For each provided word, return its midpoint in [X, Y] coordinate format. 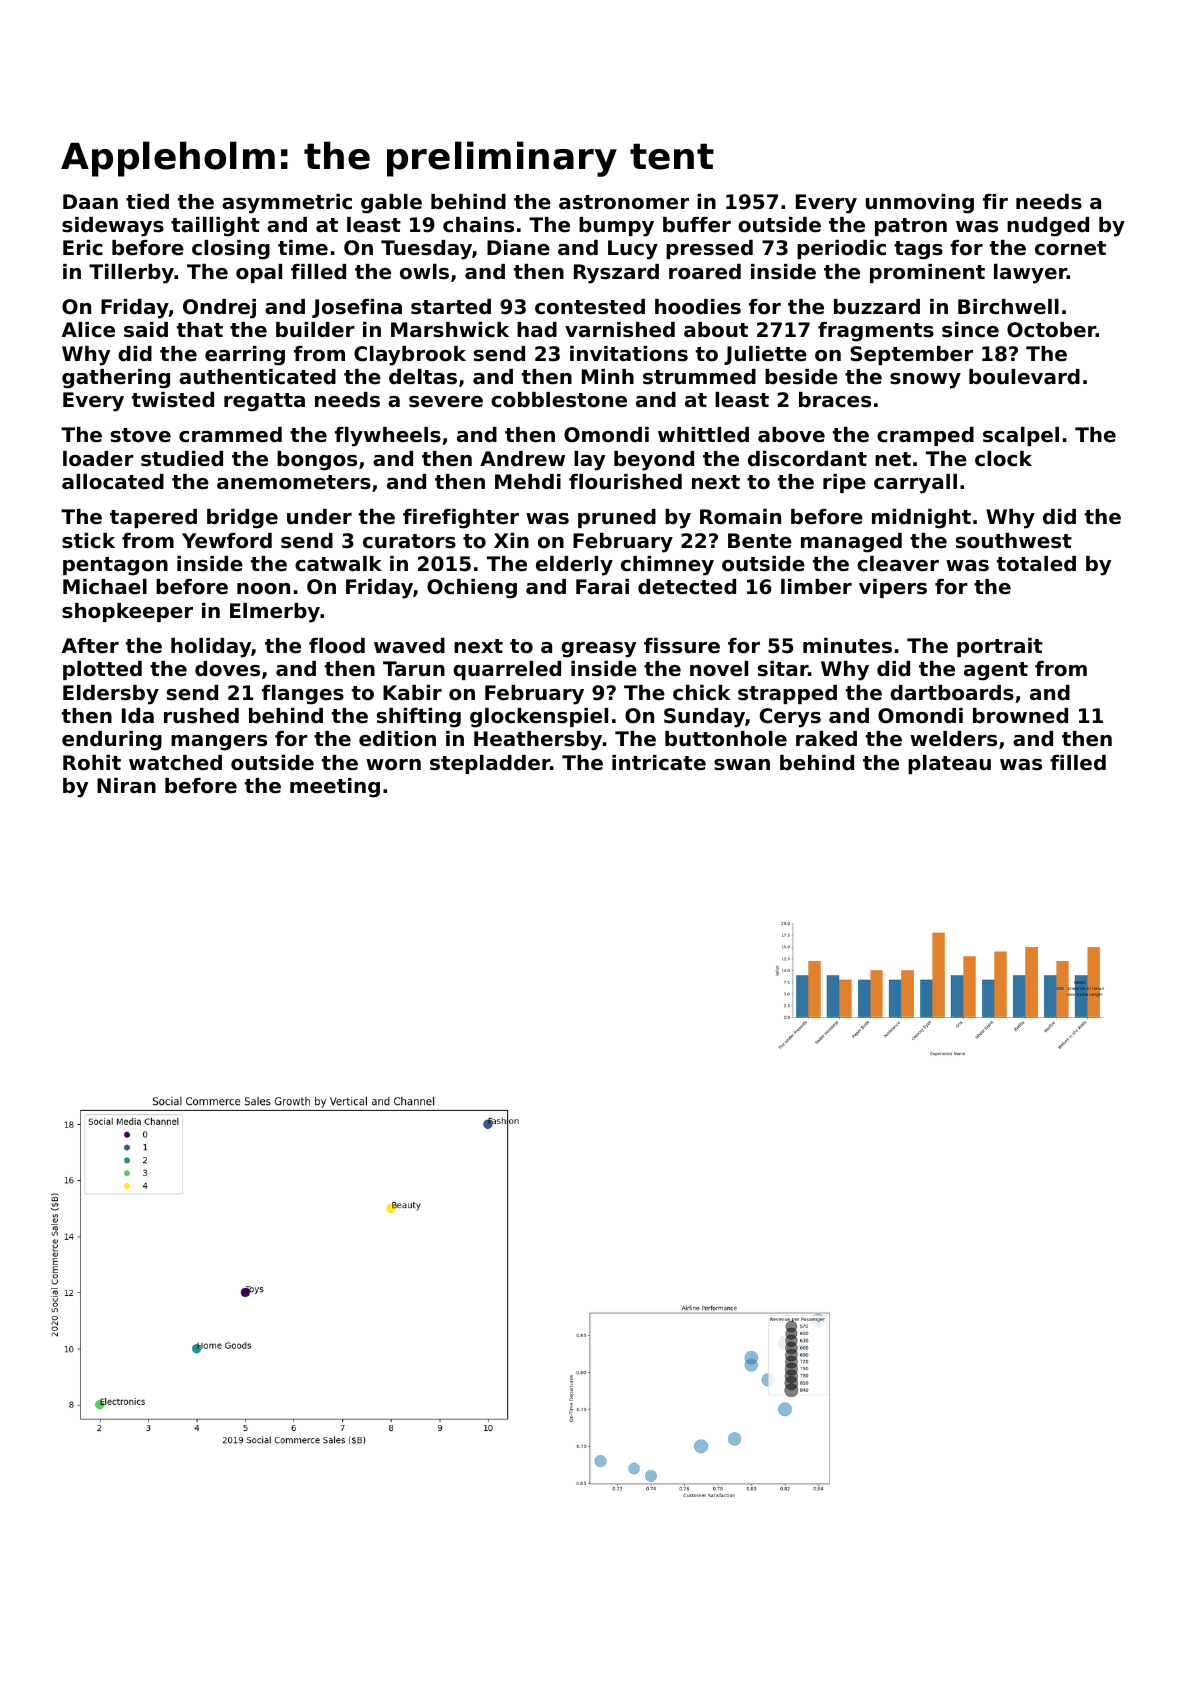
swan [742, 765]
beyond [654, 461]
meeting [335, 788]
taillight [215, 227]
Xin [511, 540]
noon [263, 589]
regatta [264, 402]
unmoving [920, 204]
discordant [807, 459]
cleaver [898, 564]
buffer [697, 225]
